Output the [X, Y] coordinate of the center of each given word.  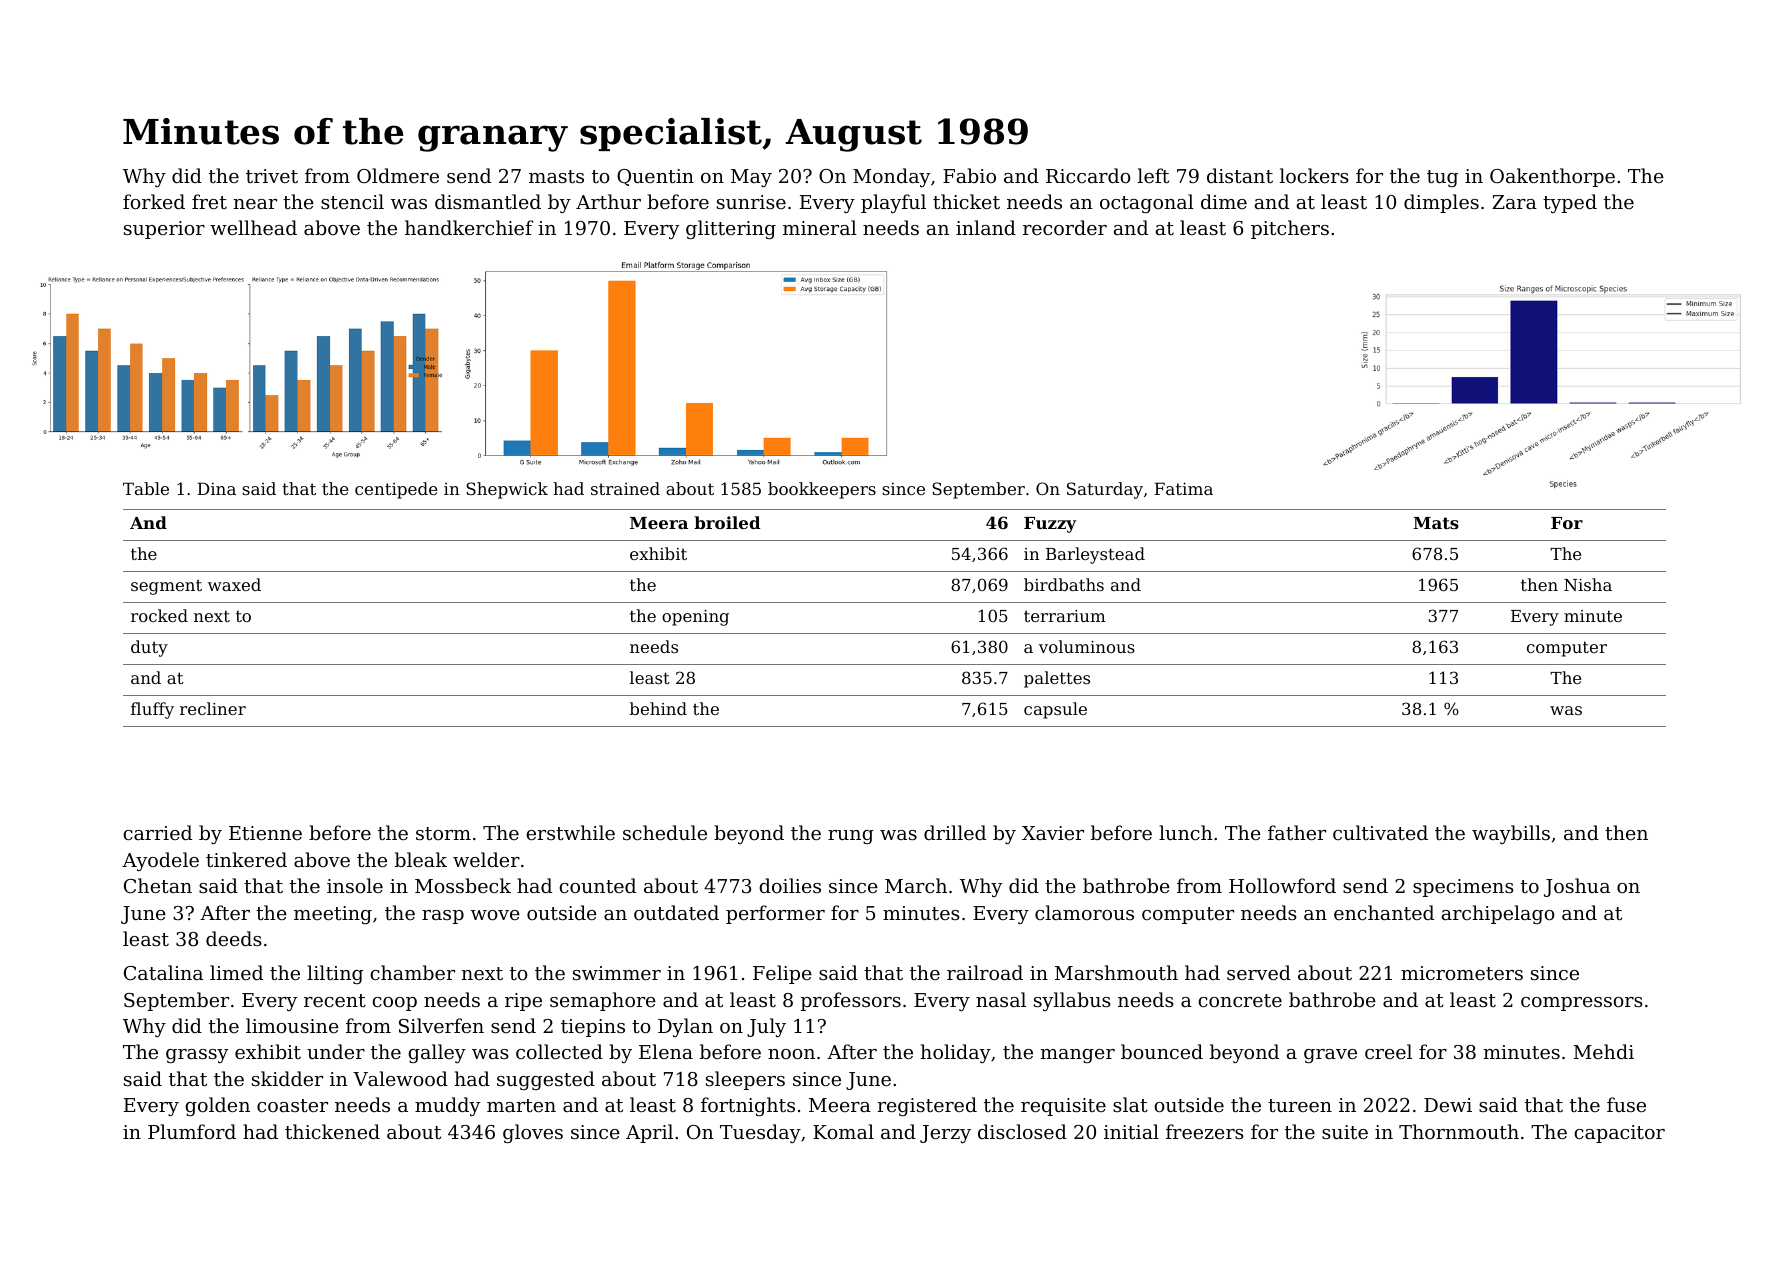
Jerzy [945, 1134]
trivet [272, 176]
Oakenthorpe [1552, 177]
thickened [332, 1131]
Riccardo [1088, 175]
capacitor [1619, 1134]
